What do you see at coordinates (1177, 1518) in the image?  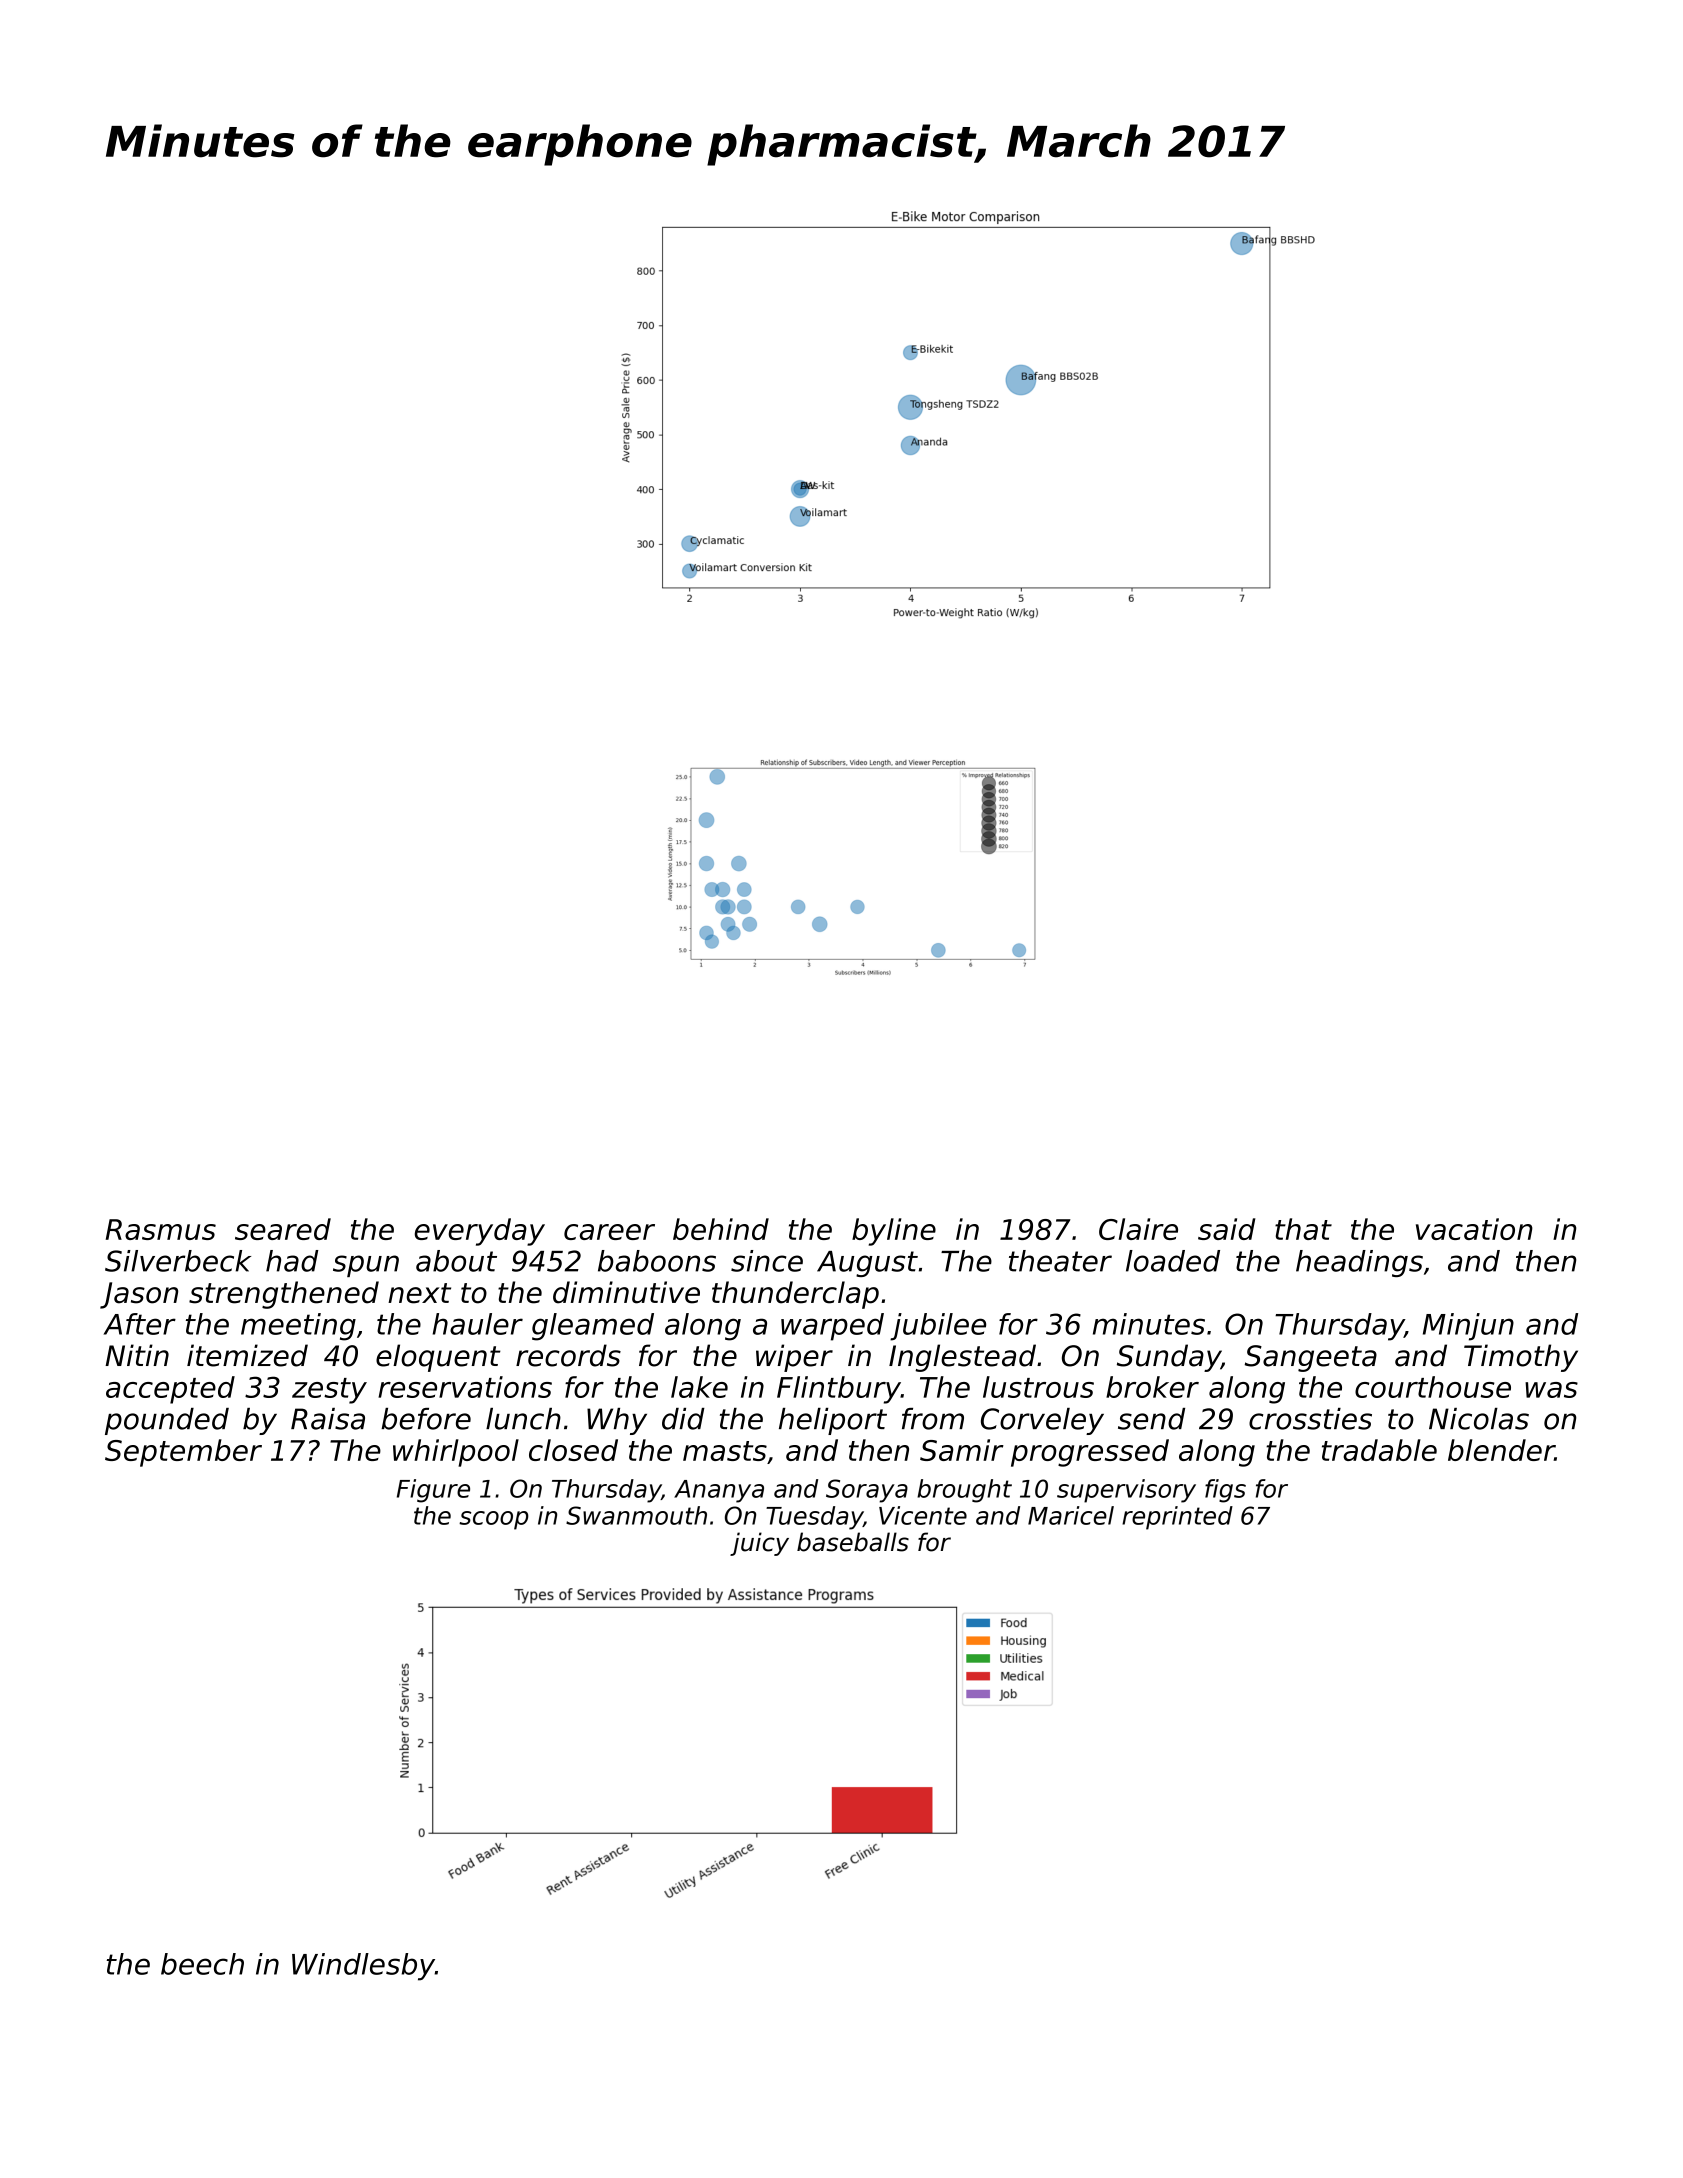 I see `reprinted` at bounding box center [1177, 1518].
